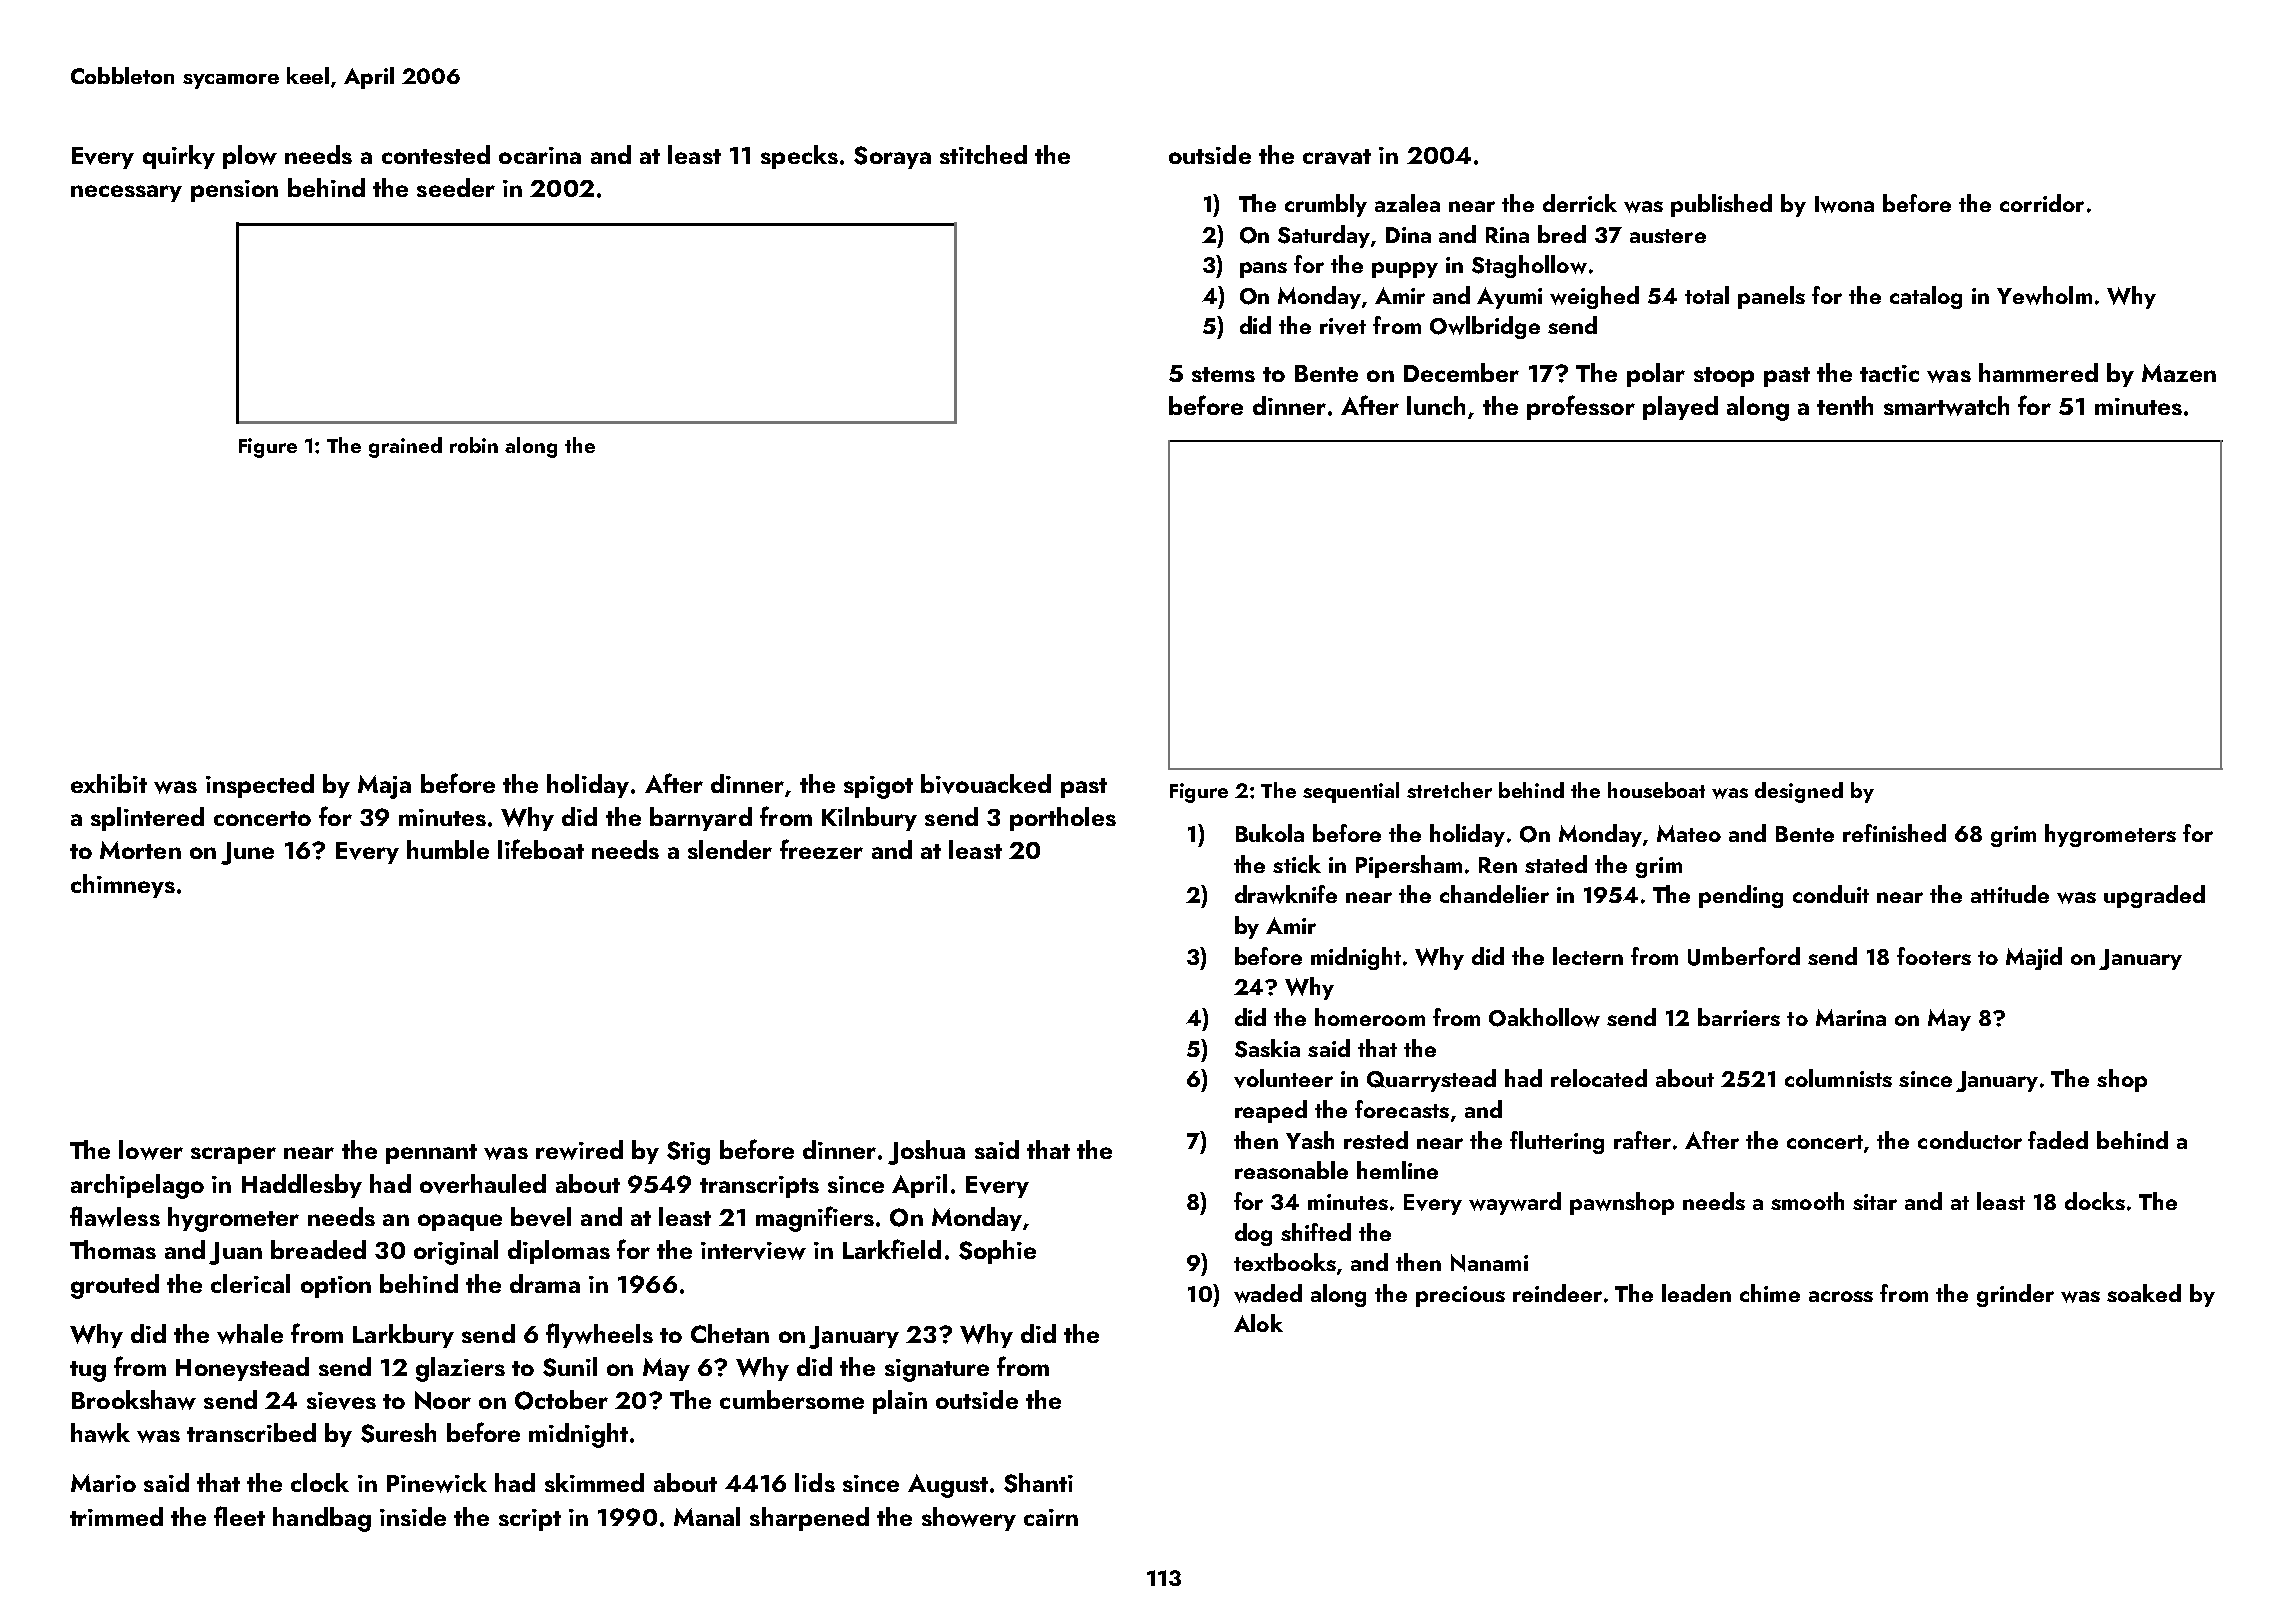 The height and width of the document is (1620, 2292). I want to click on stems, so click(1223, 374).
